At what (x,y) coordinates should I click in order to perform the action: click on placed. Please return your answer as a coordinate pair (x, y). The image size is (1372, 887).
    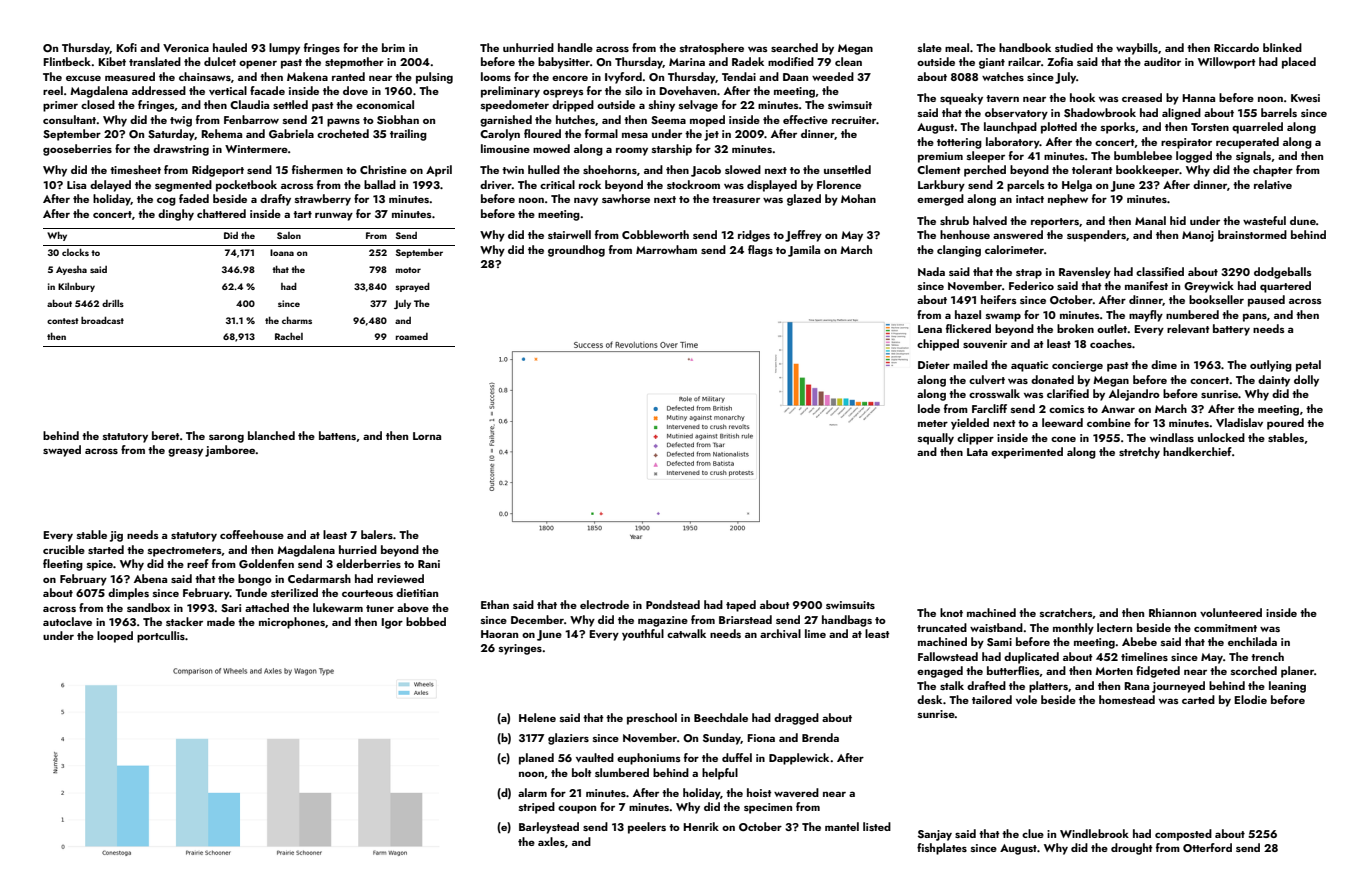
    Looking at the image, I should click on (1299, 63).
